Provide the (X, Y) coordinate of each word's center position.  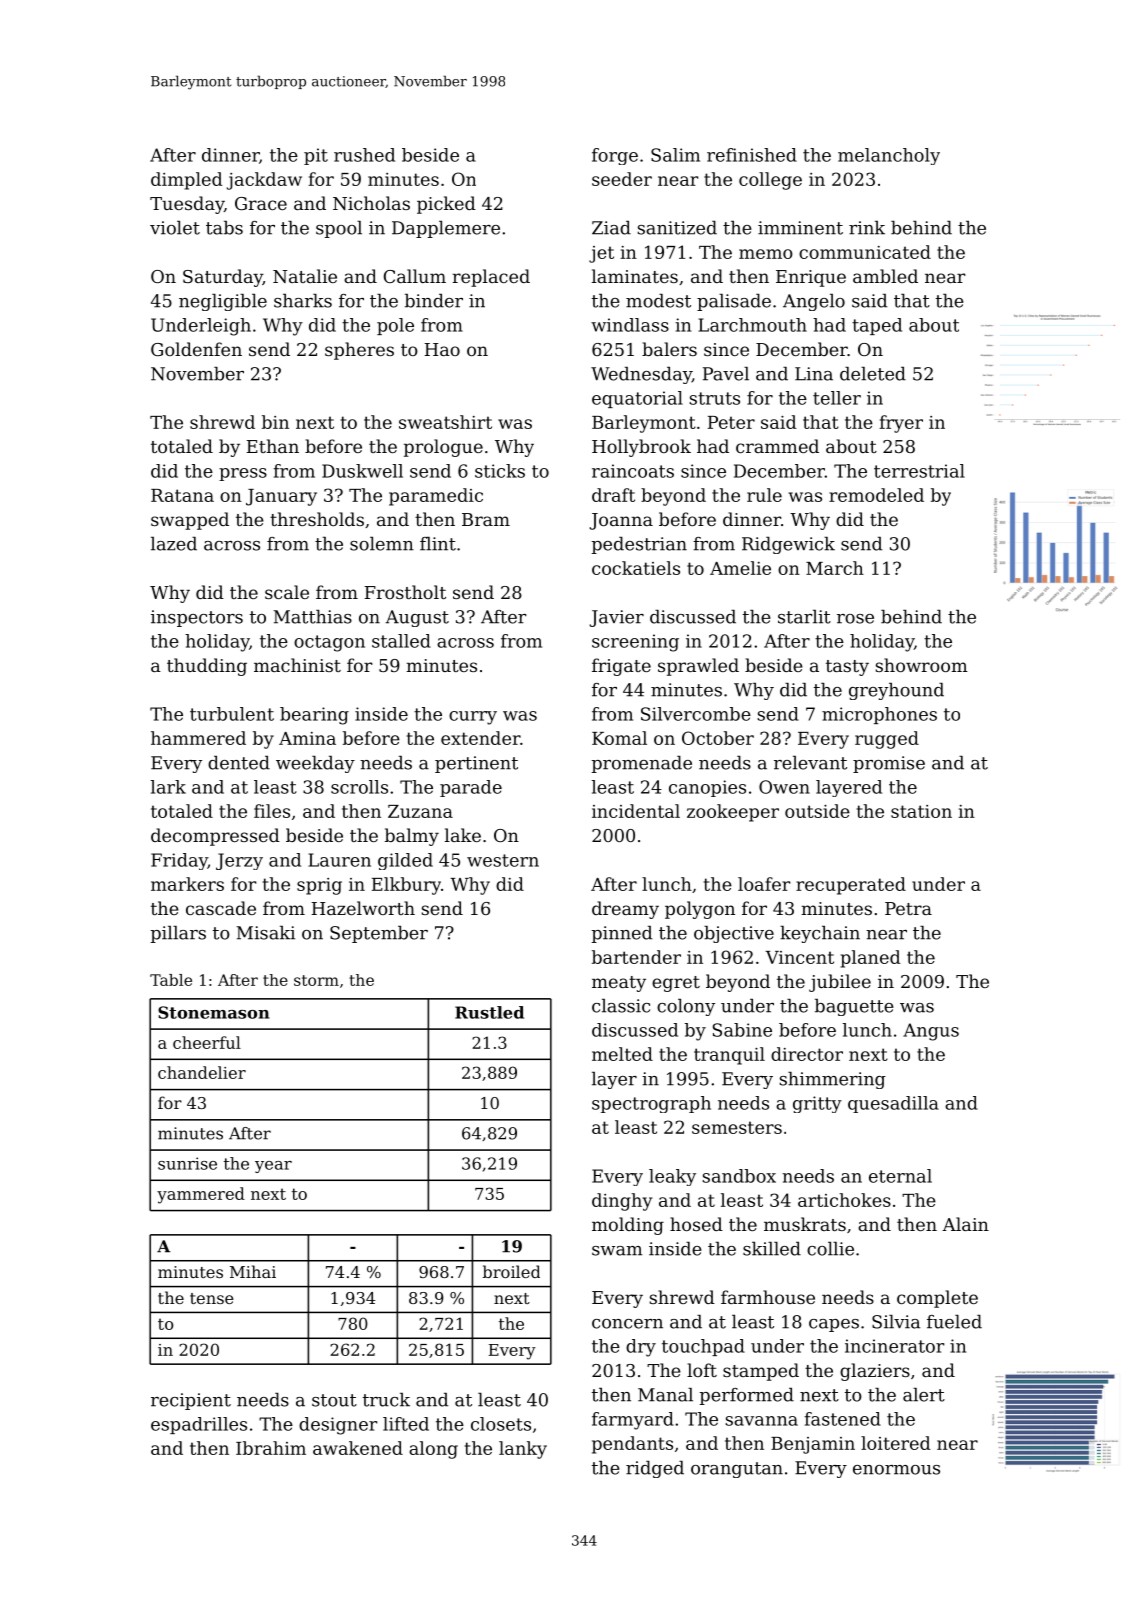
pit (316, 156)
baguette (854, 1007)
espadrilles (199, 1425)
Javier (617, 618)
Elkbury (406, 886)
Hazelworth (363, 908)
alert (924, 1395)
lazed (174, 544)
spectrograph (651, 1104)
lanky (523, 1450)
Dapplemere (446, 229)
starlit (804, 617)
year (273, 1167)
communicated (865, 252)
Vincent (799, 957)
